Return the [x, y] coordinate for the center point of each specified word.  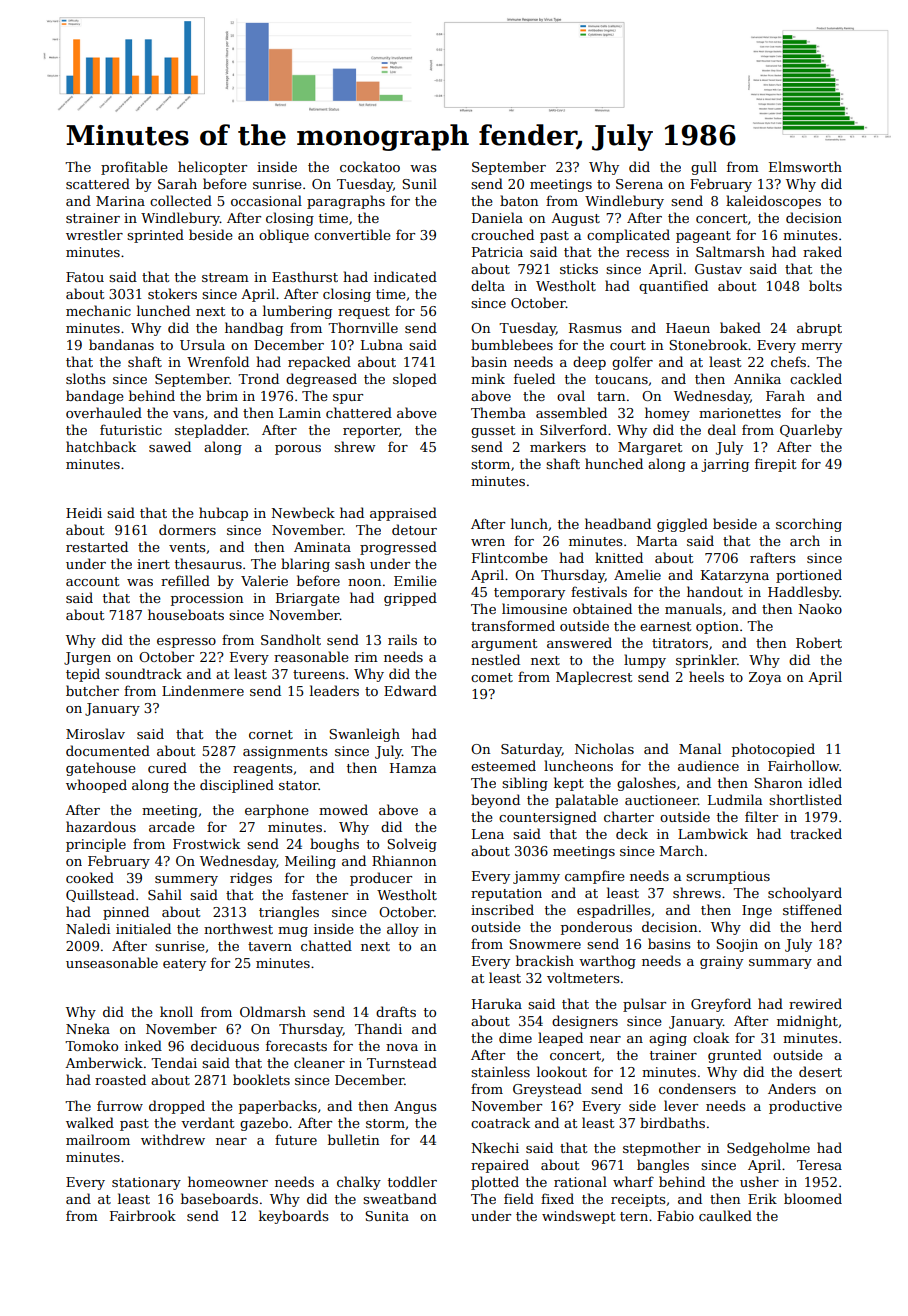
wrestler [94, 234]
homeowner [228, 1181]
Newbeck [303, 512]
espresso [186, 643]
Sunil [419, 183]
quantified [673, 287]
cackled [816, 378]
